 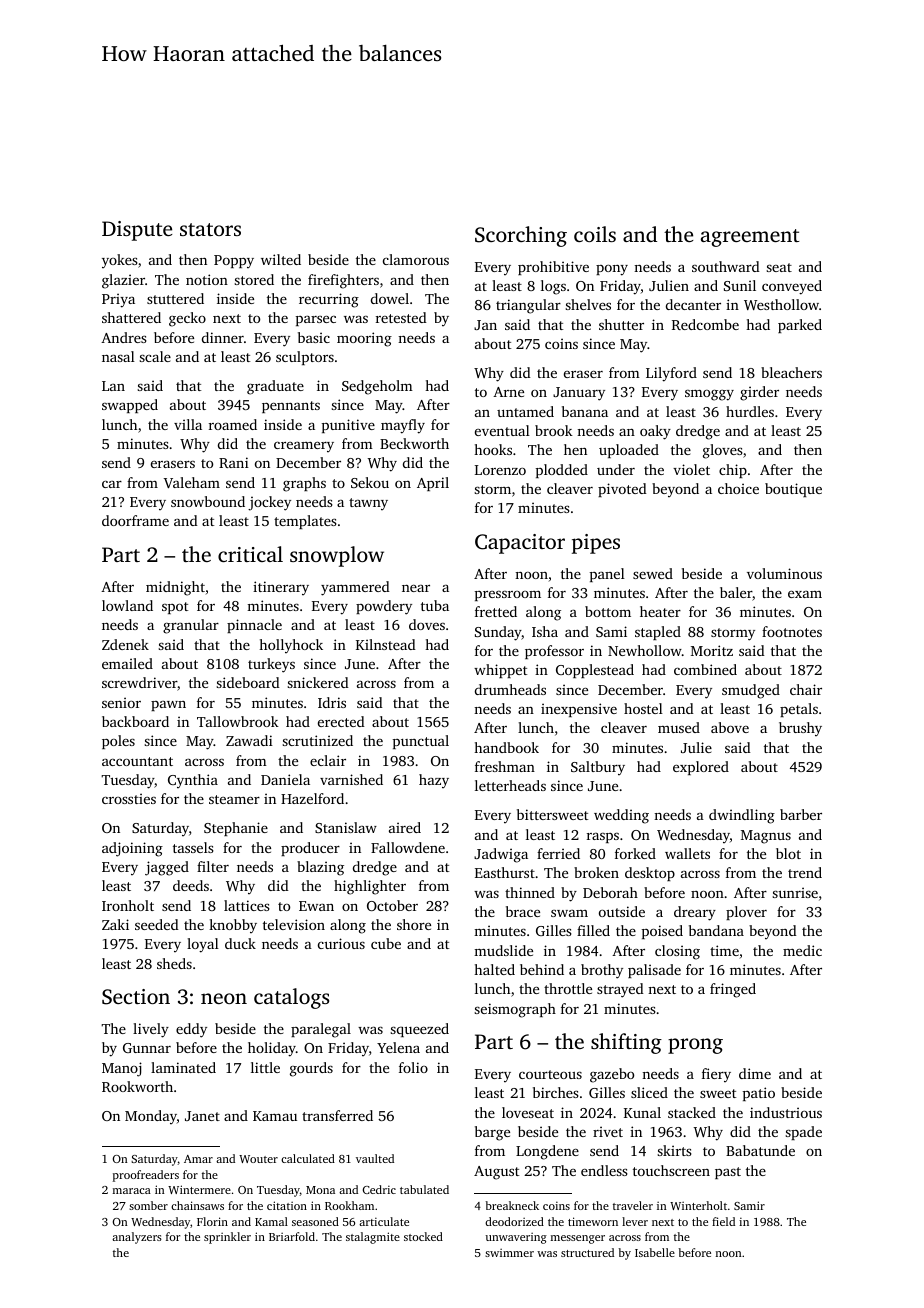 I want to click on Scorching, so click(x=521, y=236).
